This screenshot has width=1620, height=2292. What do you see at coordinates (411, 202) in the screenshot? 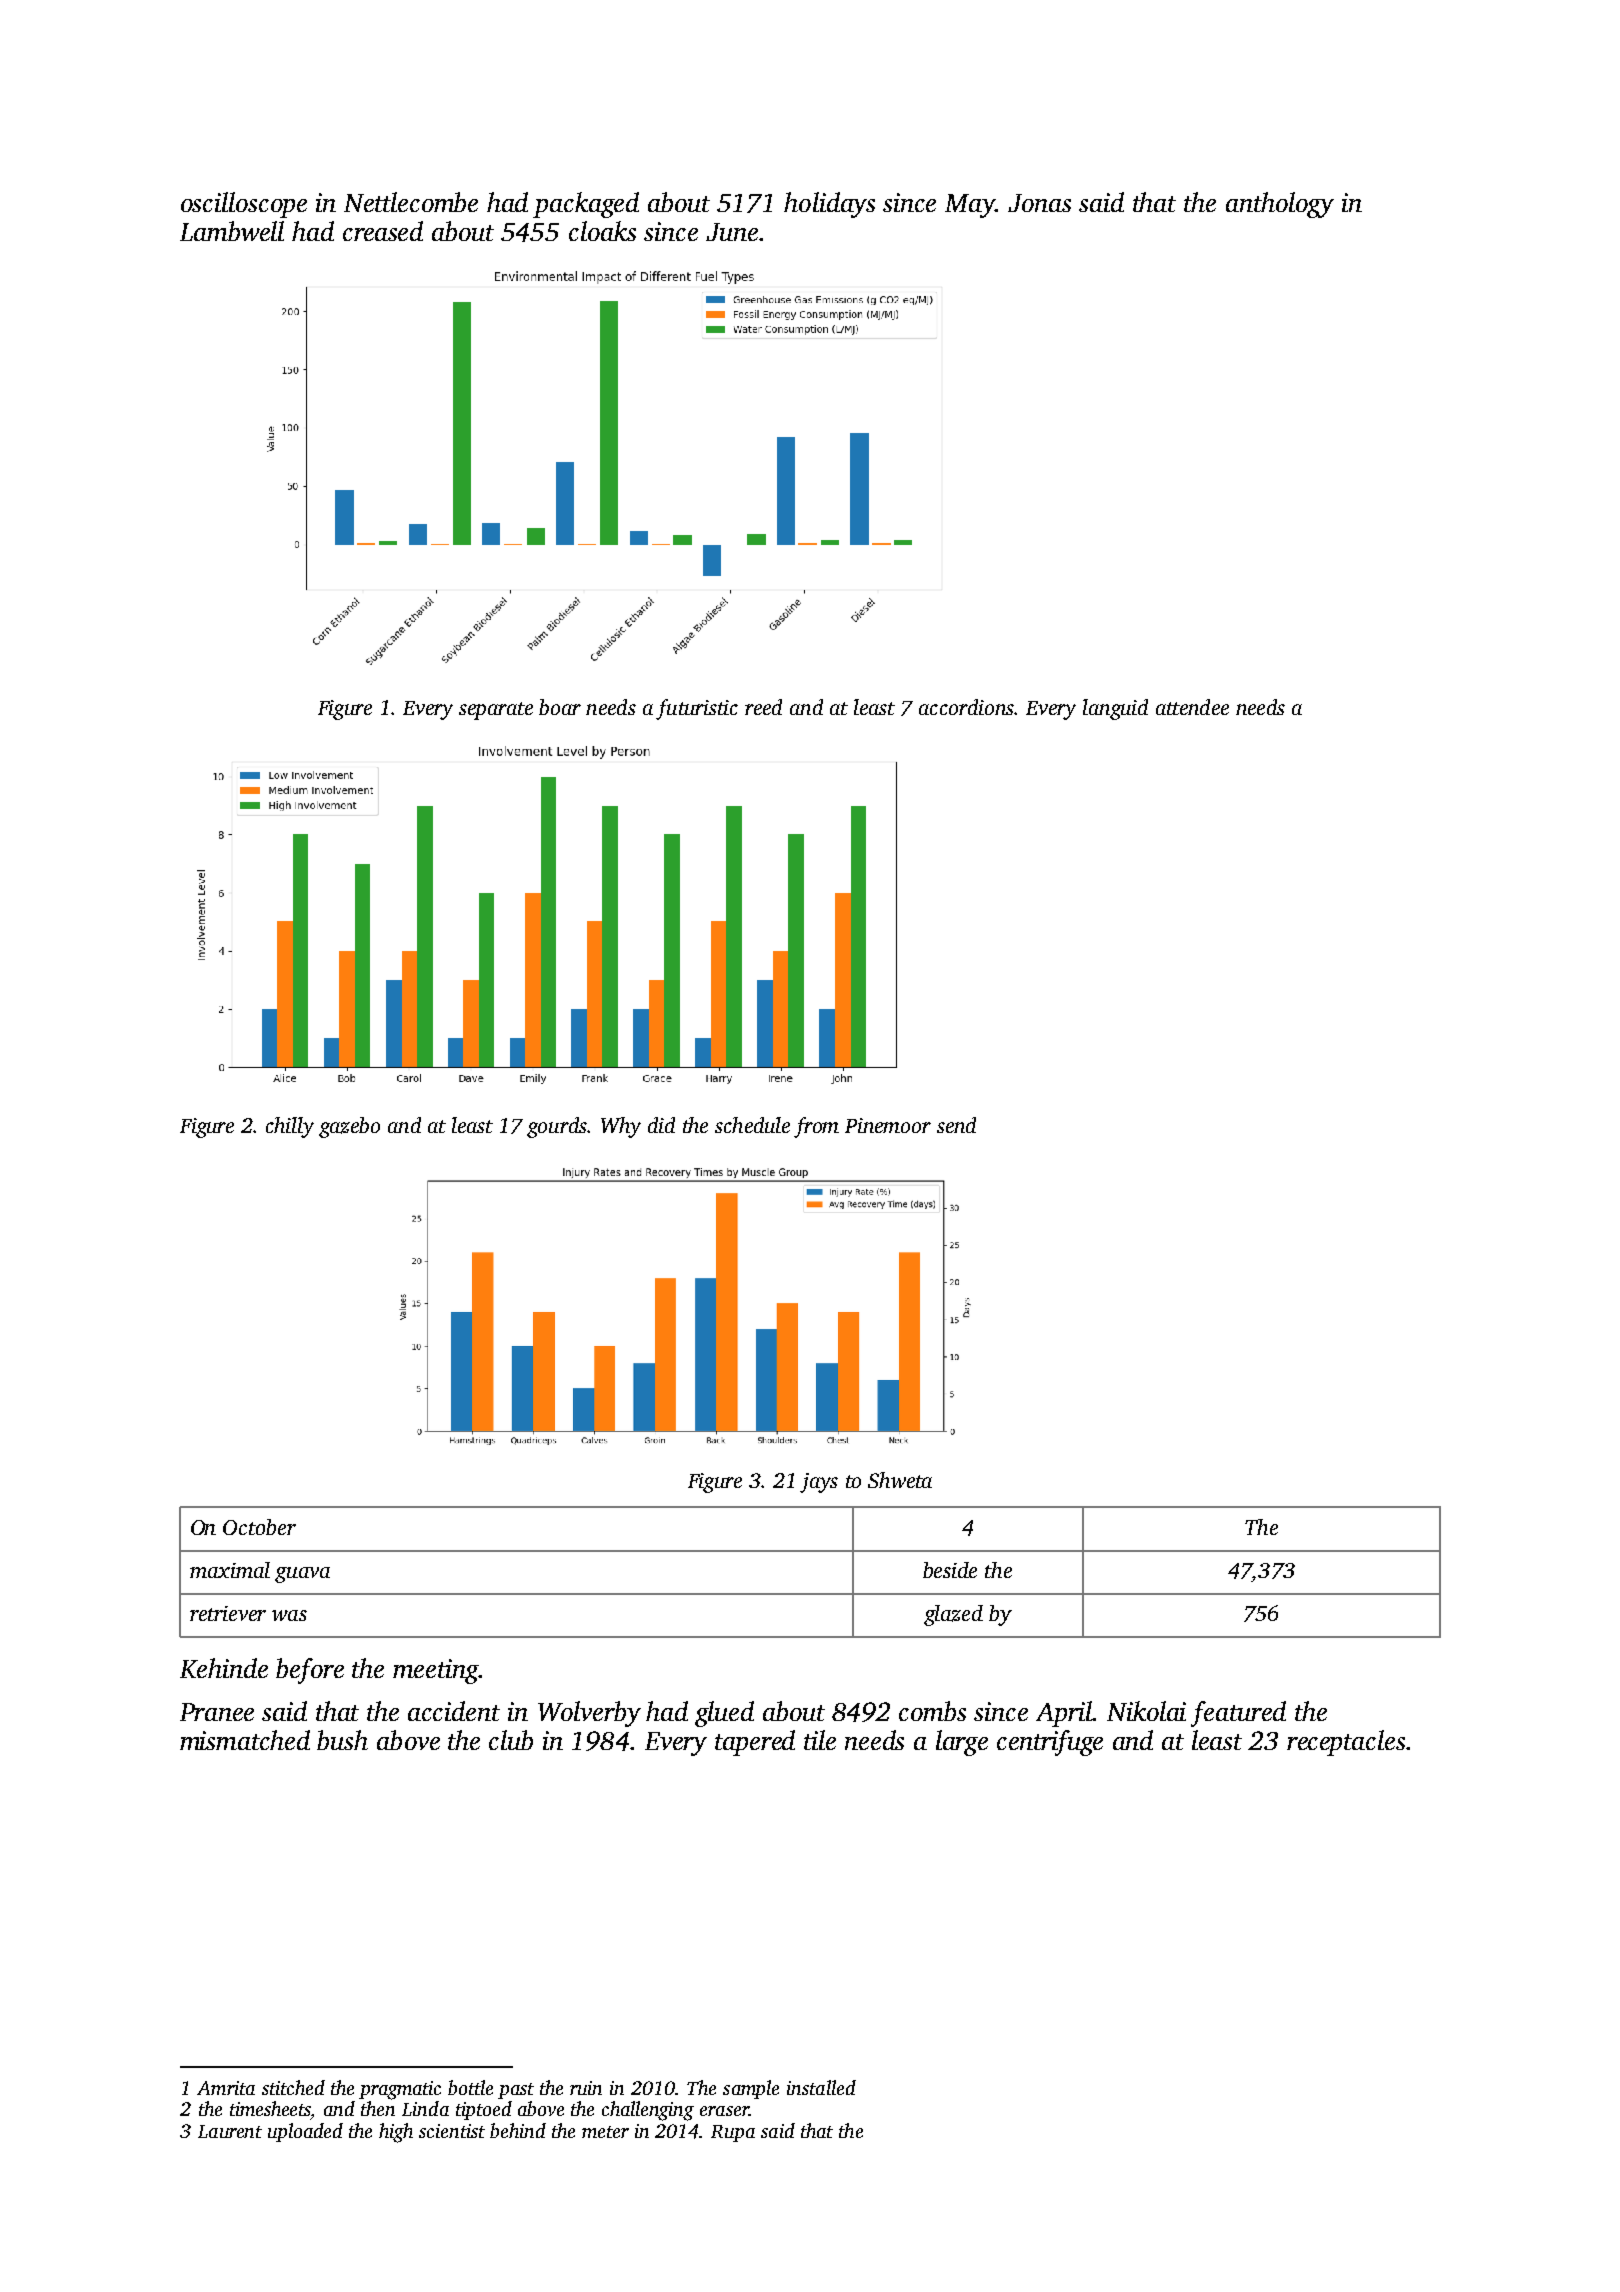
I see `Nettlecombe` at bounding box center [411, 202].
